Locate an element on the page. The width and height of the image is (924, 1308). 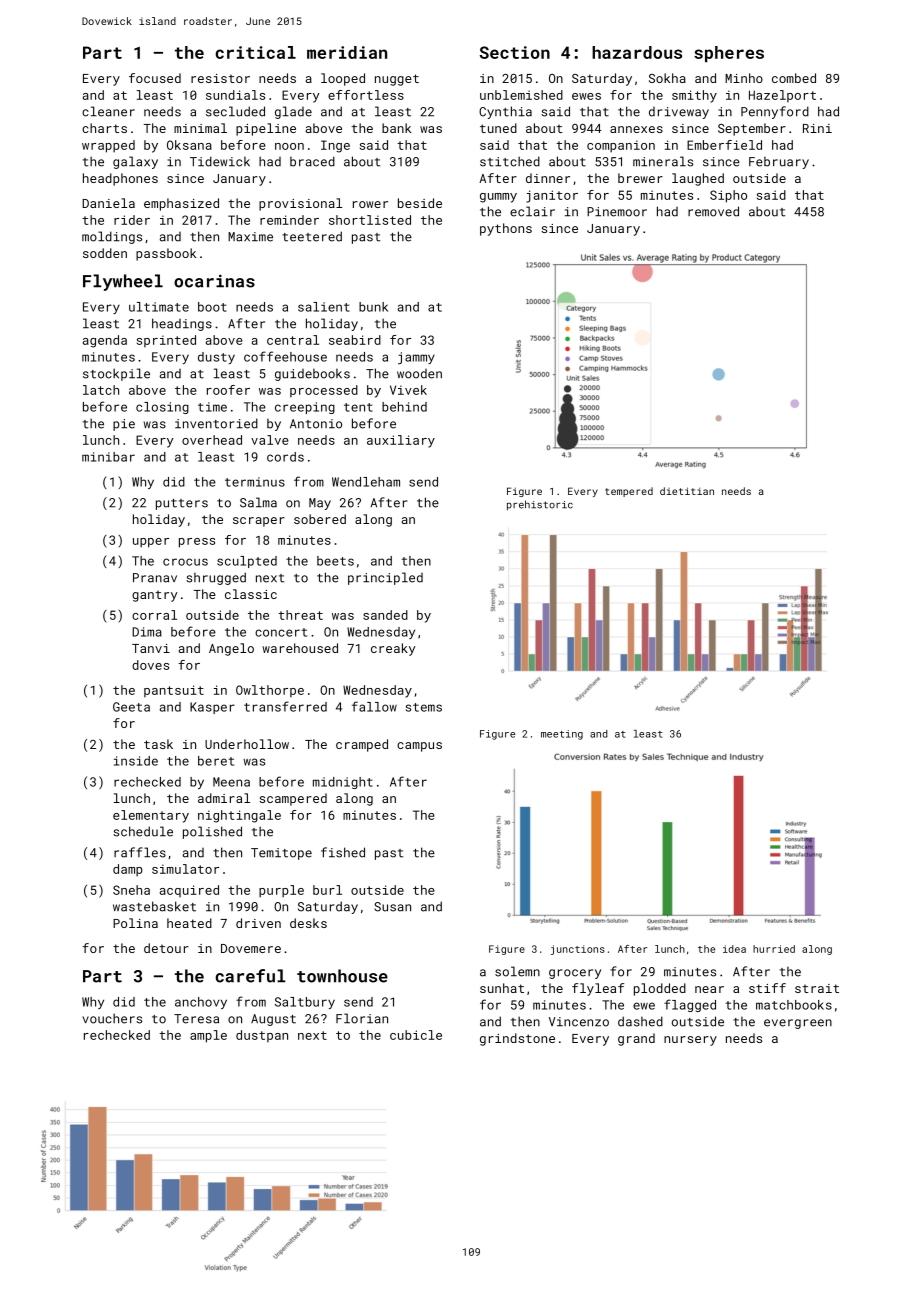
Rini is located at coordinates (817, 128).
